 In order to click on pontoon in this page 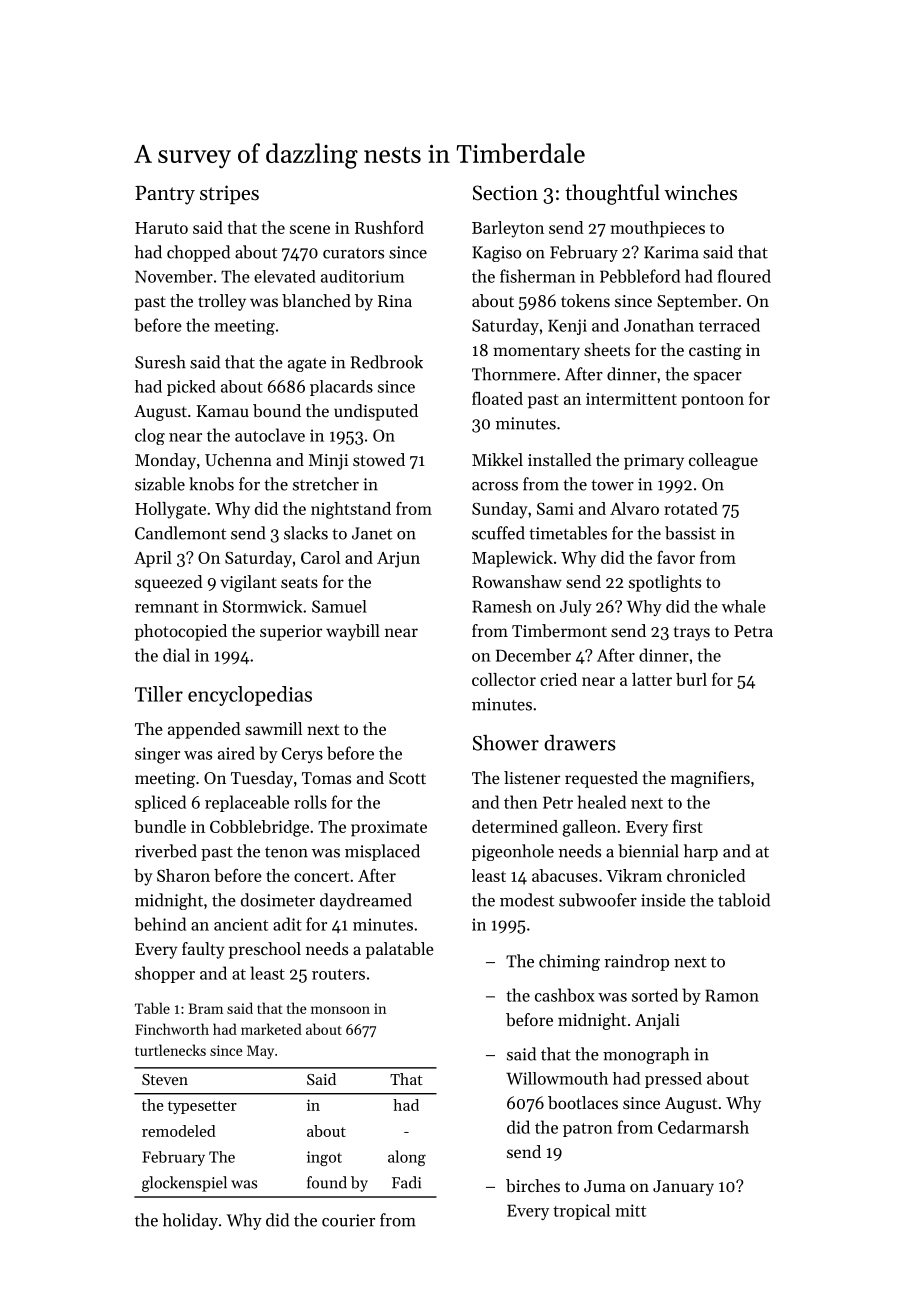, I will do `click(712, 401)`.
